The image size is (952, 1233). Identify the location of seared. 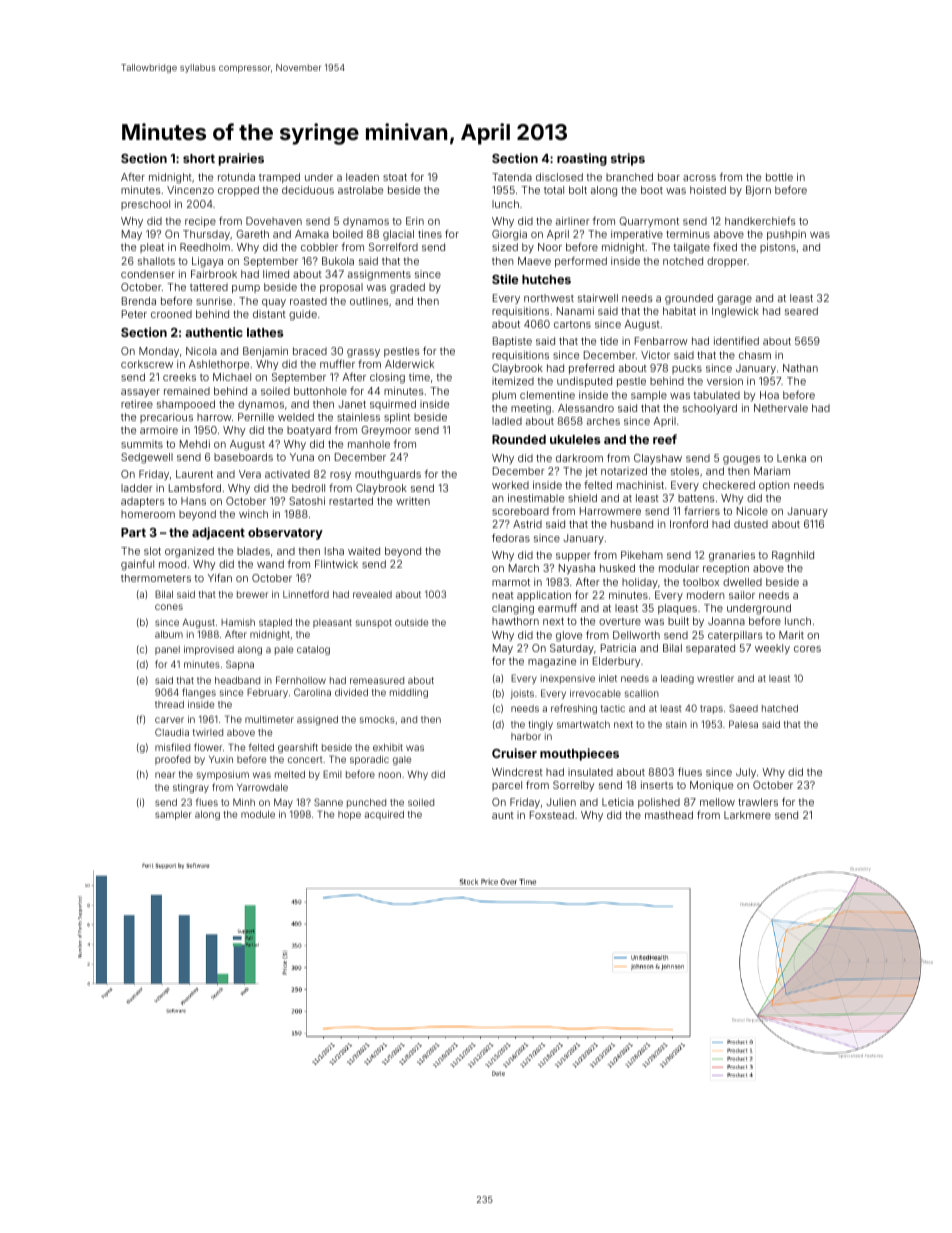
(801, 311).
